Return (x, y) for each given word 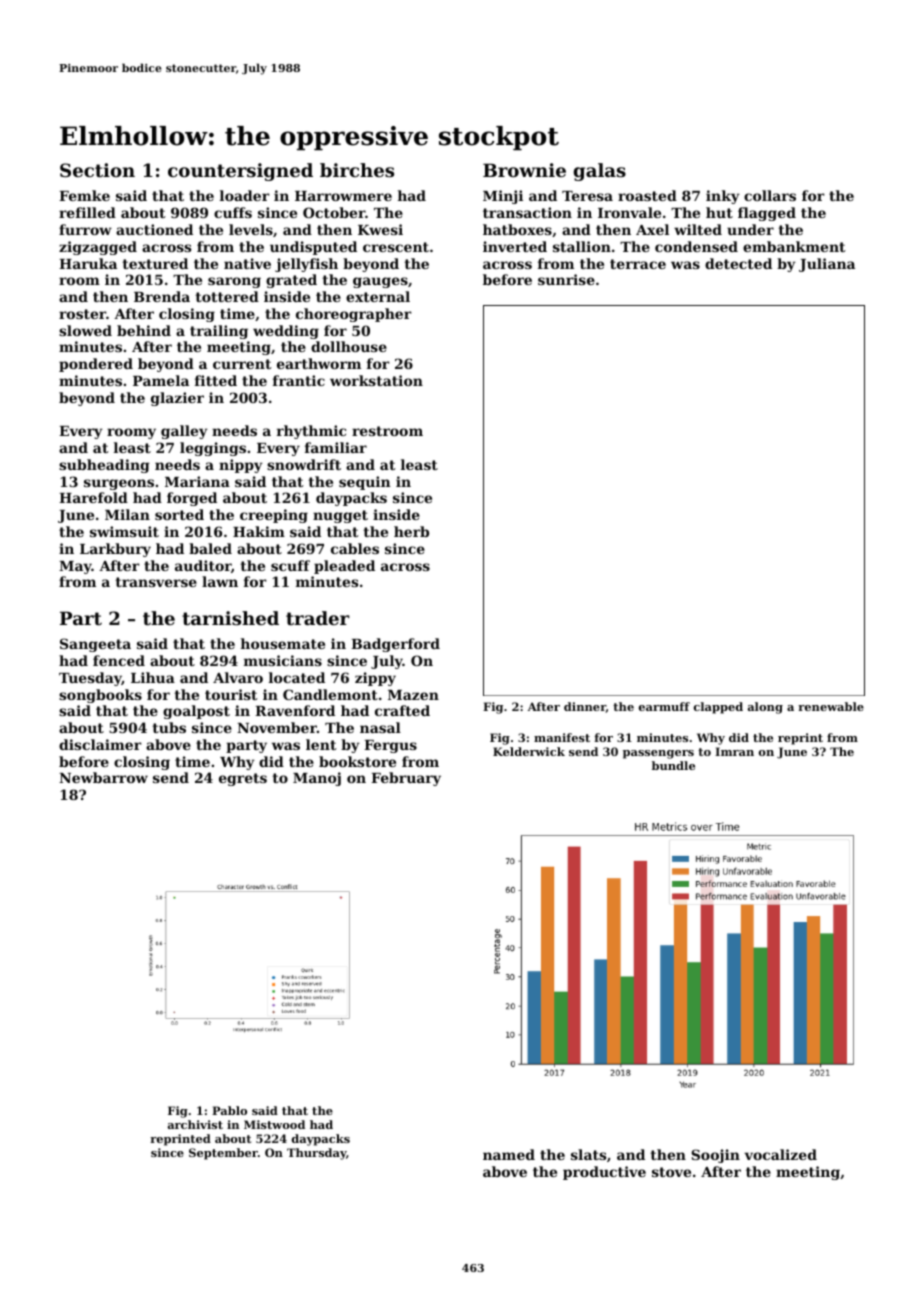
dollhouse (349, 346)
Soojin (715, 1156)
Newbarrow (103, 777)
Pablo (229, 1110)
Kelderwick (529, 751)
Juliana (827, 265)
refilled (87, 212)
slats (588, 1154)
